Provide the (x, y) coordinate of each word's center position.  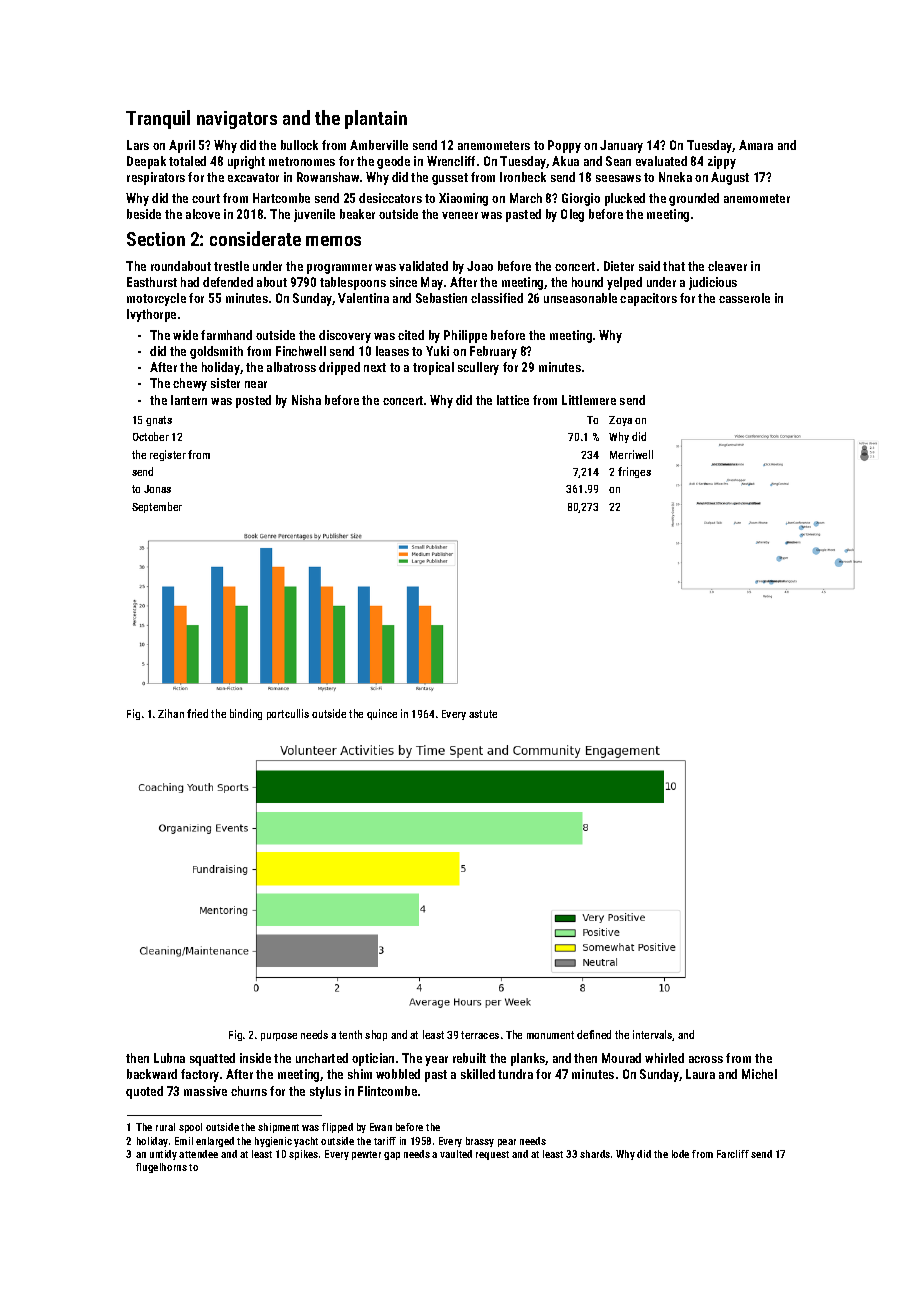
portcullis (288, 714)
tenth (350, 1034)
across (706, 1059)
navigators (237, 120)
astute (483, 714)
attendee (198, 1154)
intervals (653, 1035)
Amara (756, 145)
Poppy (564, 146)
